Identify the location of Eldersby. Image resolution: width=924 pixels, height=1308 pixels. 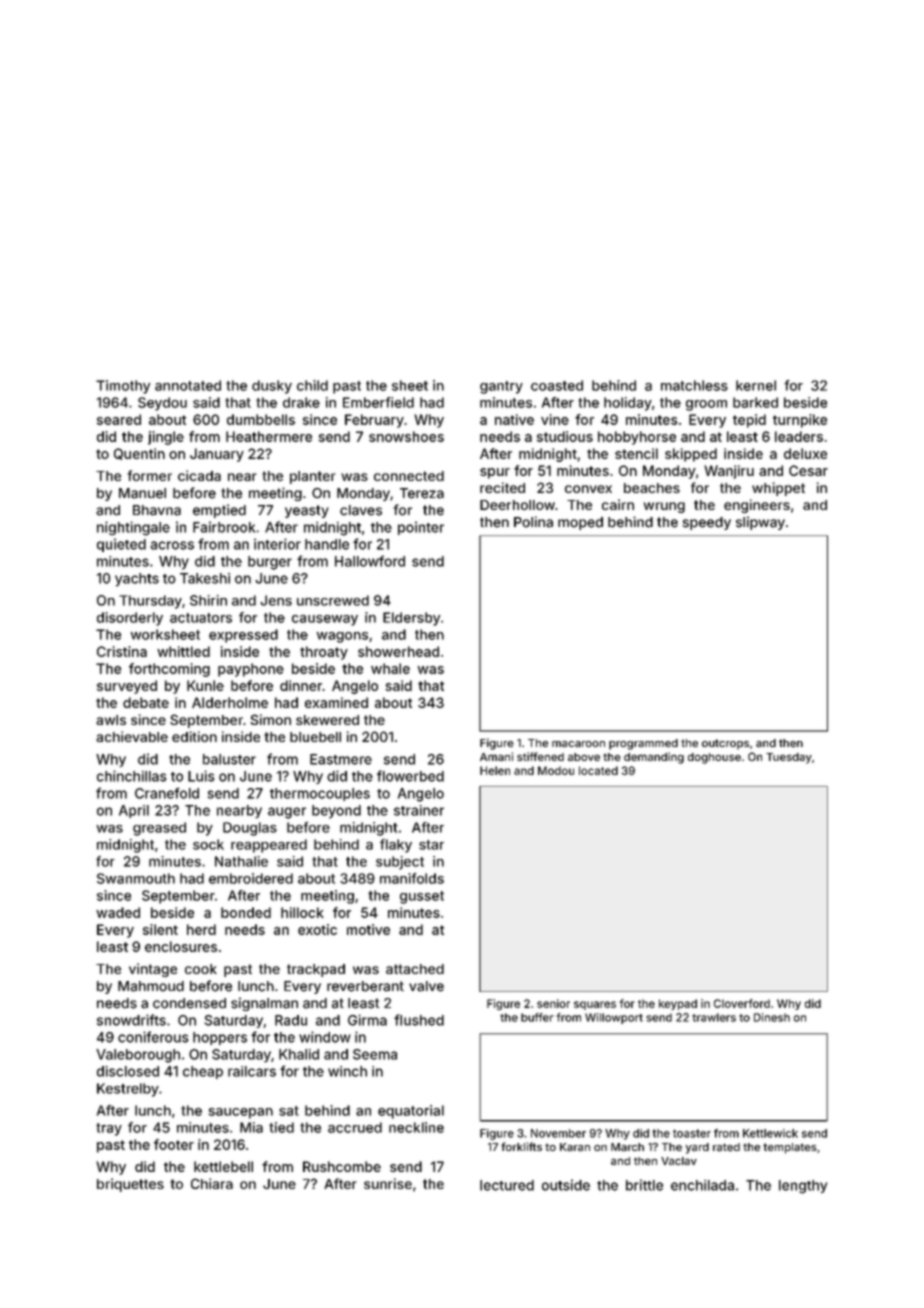
(411, 619).
